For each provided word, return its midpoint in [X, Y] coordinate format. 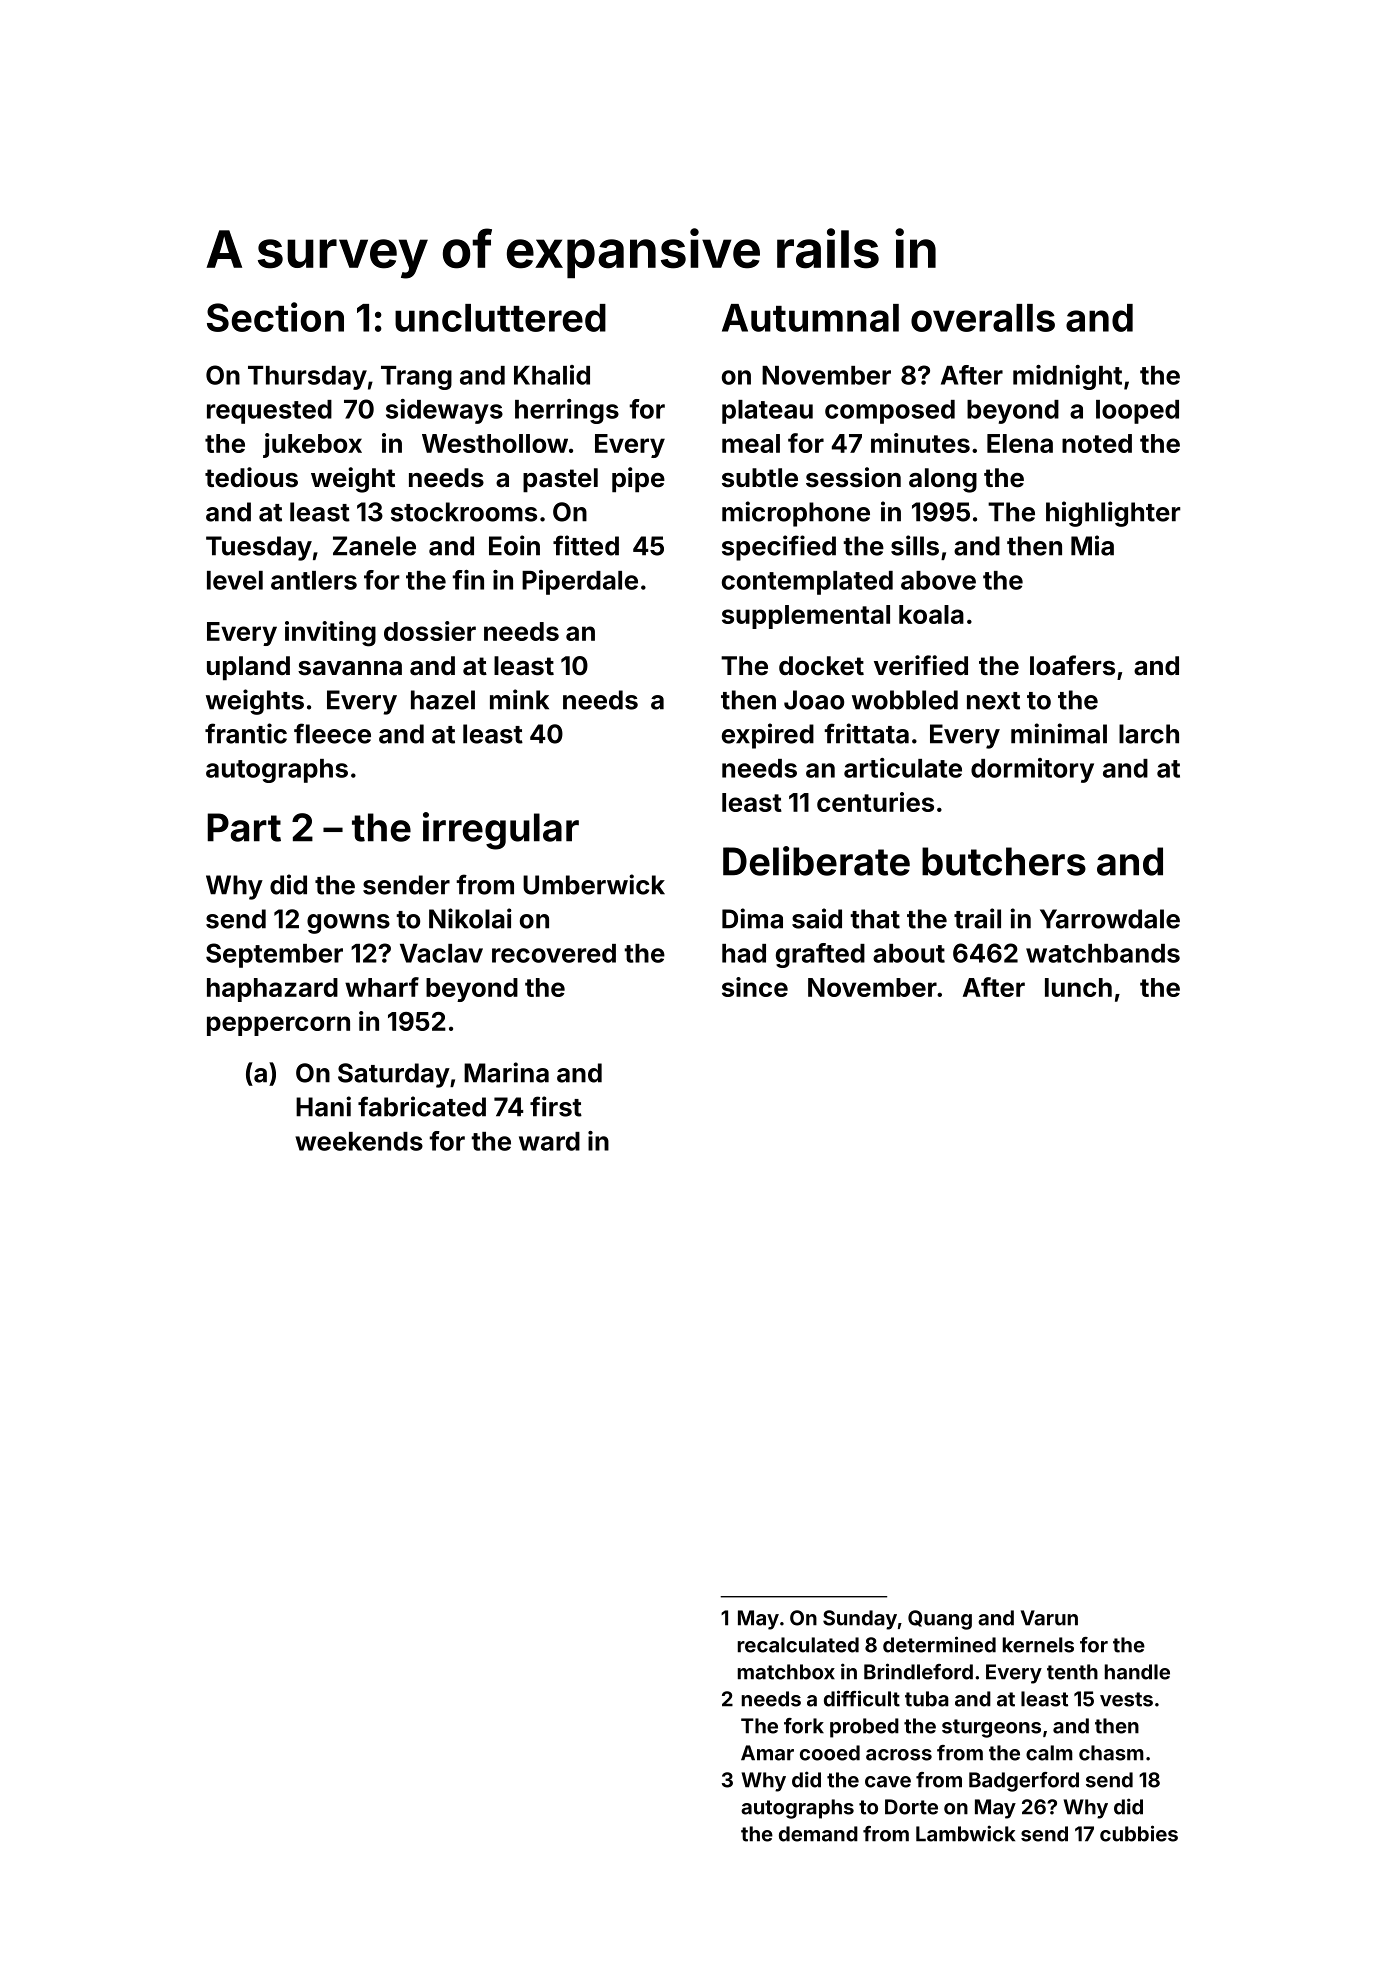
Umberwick [594, 884]
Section [275, 317]
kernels [1038, 1645]
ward [549, 1141]
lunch [1078, 987]
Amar [767, 1753]
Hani [323, 1106]
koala [931, 614]
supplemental [806, 617]
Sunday [860, 1620]
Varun [1049, 1618]
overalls [983, 318]
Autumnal [810, 318]
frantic [246, 733]
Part [244, 827]
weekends [359, 1141]
